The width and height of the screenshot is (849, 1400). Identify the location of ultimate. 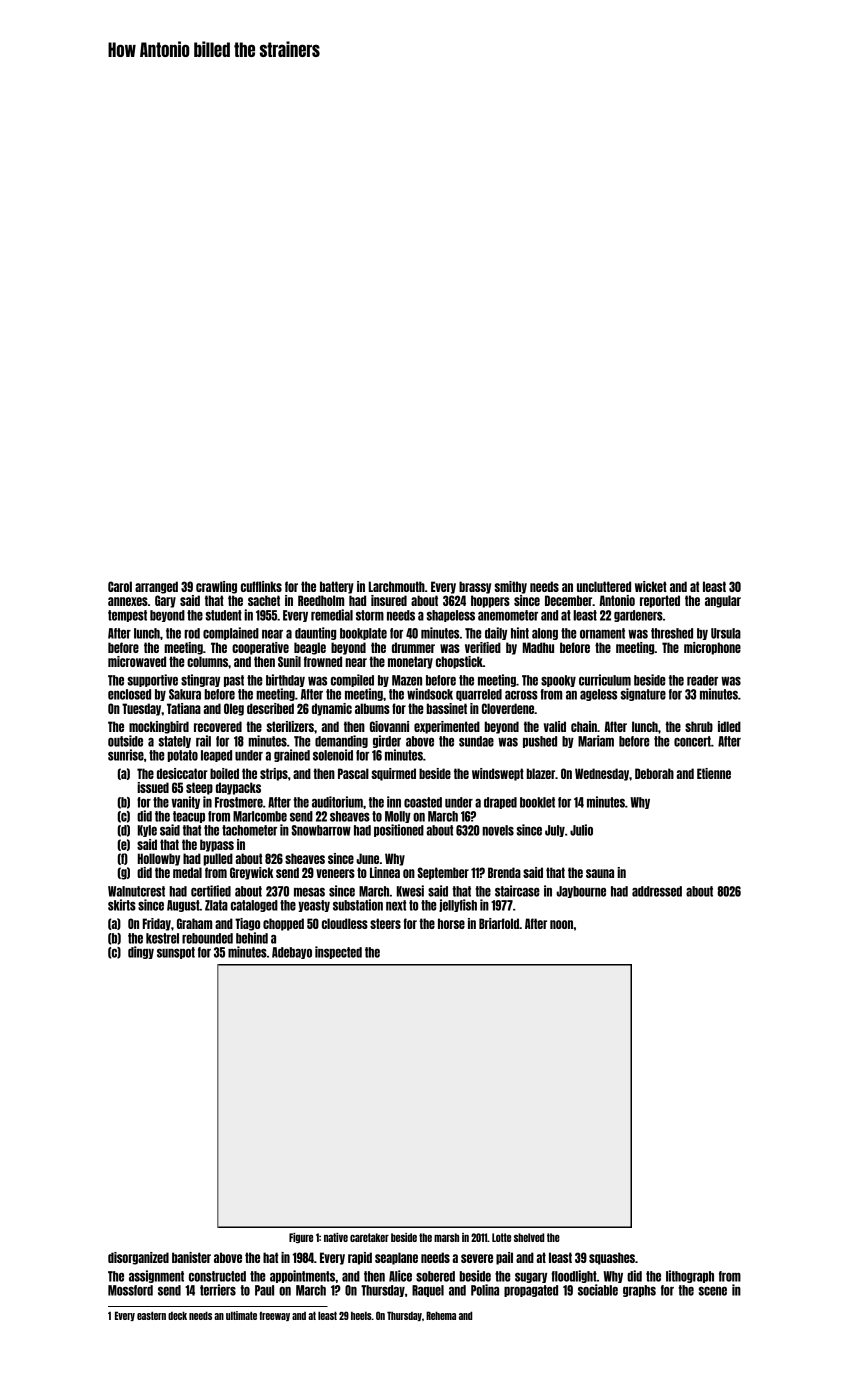
(241, 1315).
